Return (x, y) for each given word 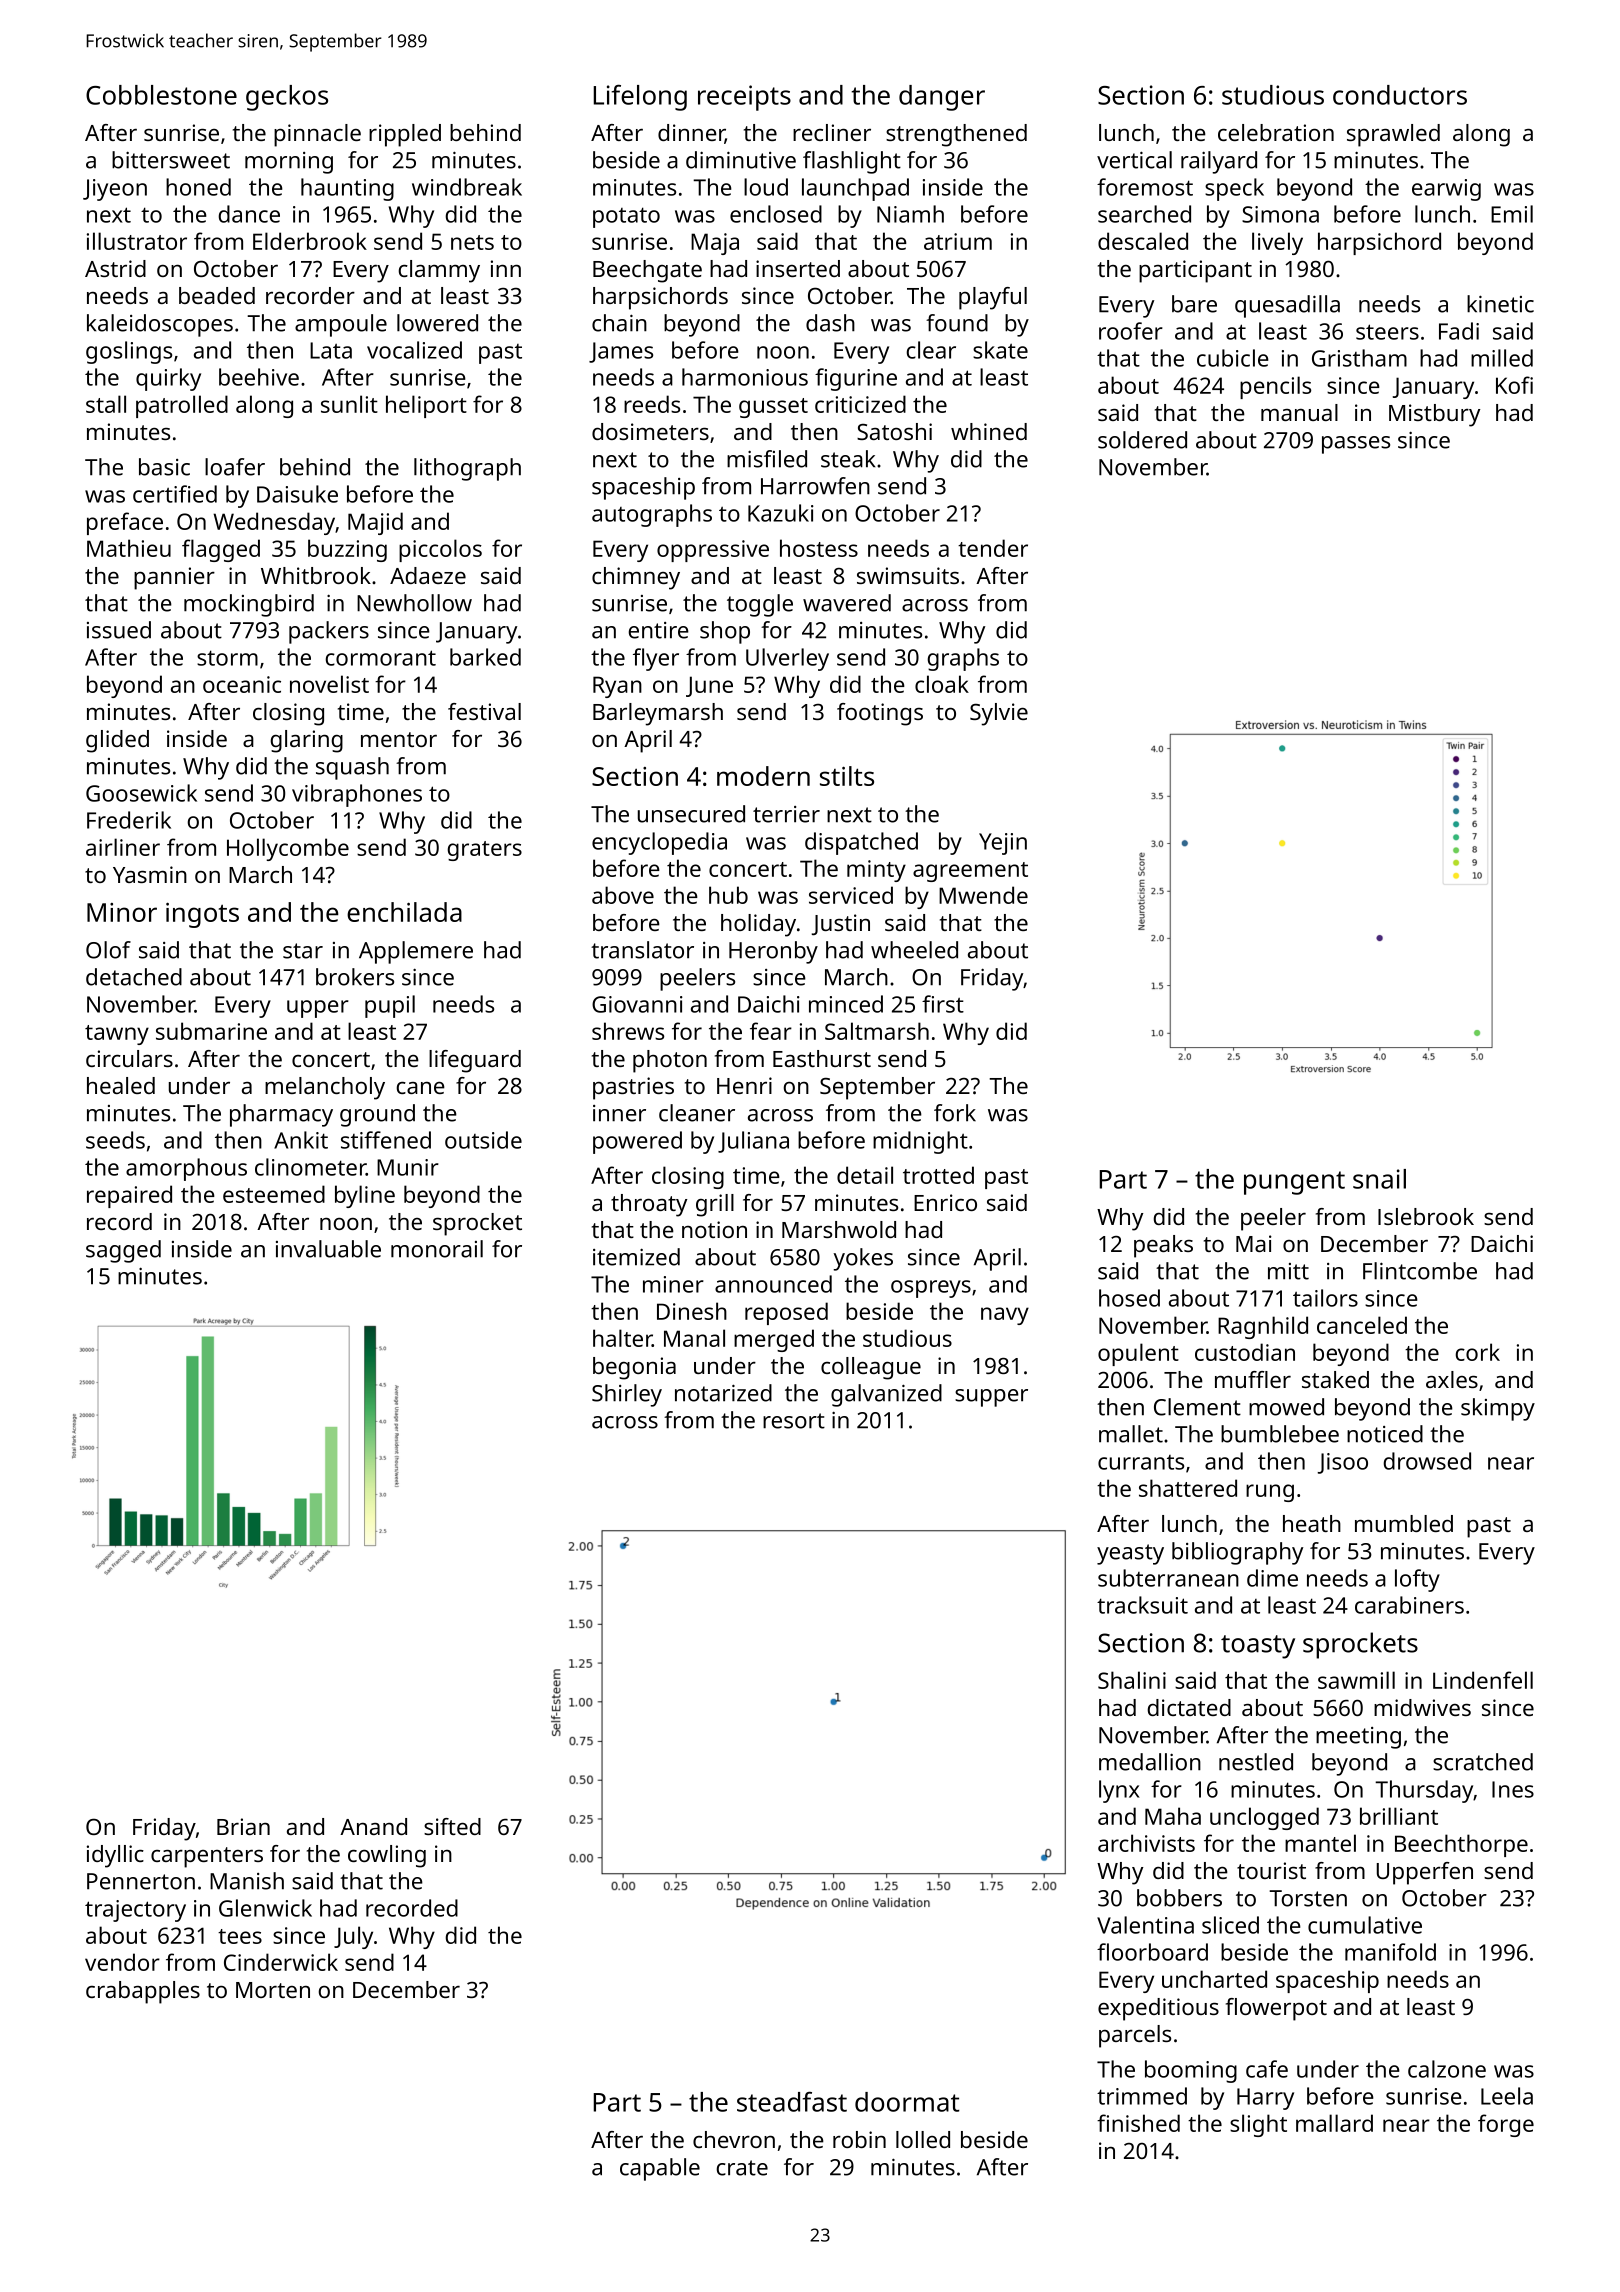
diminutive (741, 160)
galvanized (886, 1395)
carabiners (1409, 1605)
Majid (375, 523)
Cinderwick (281, 1962)
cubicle (1233, 358)
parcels (1135, 2036)
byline (365, 1196)
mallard (1334, 2123)
